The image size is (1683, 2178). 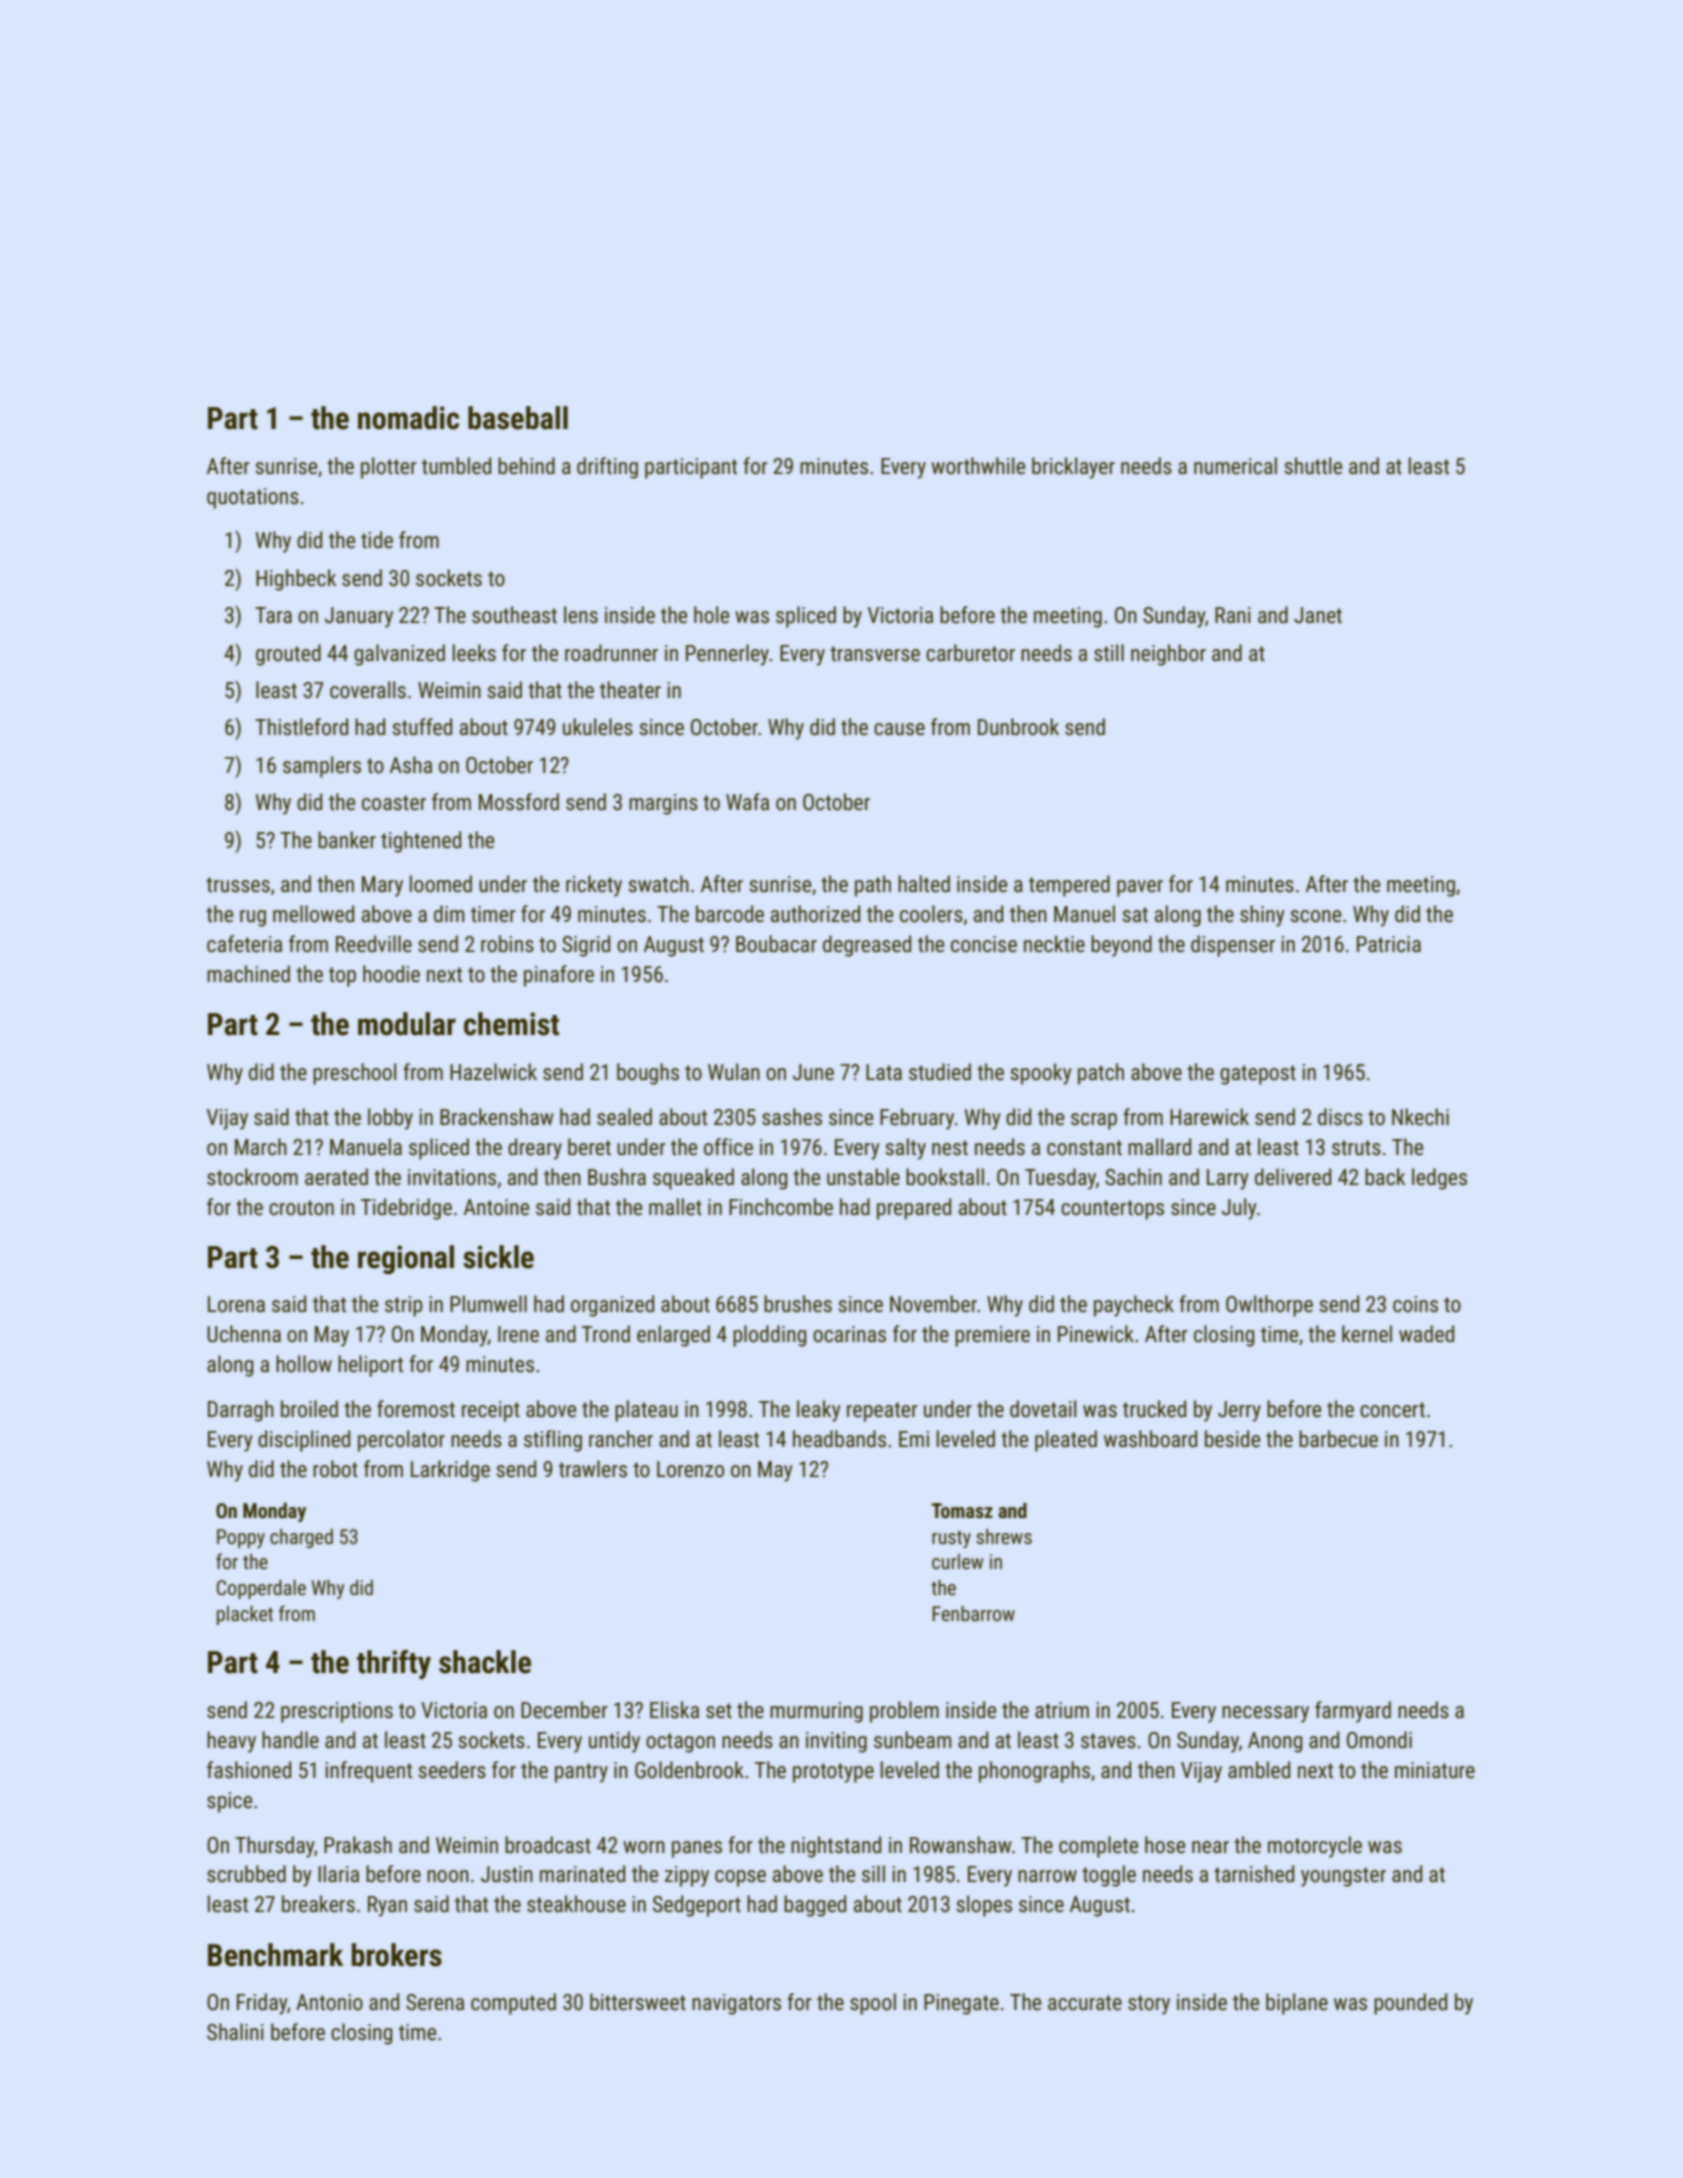 I want to click on Highbeck, so click(x=296, y=580).
